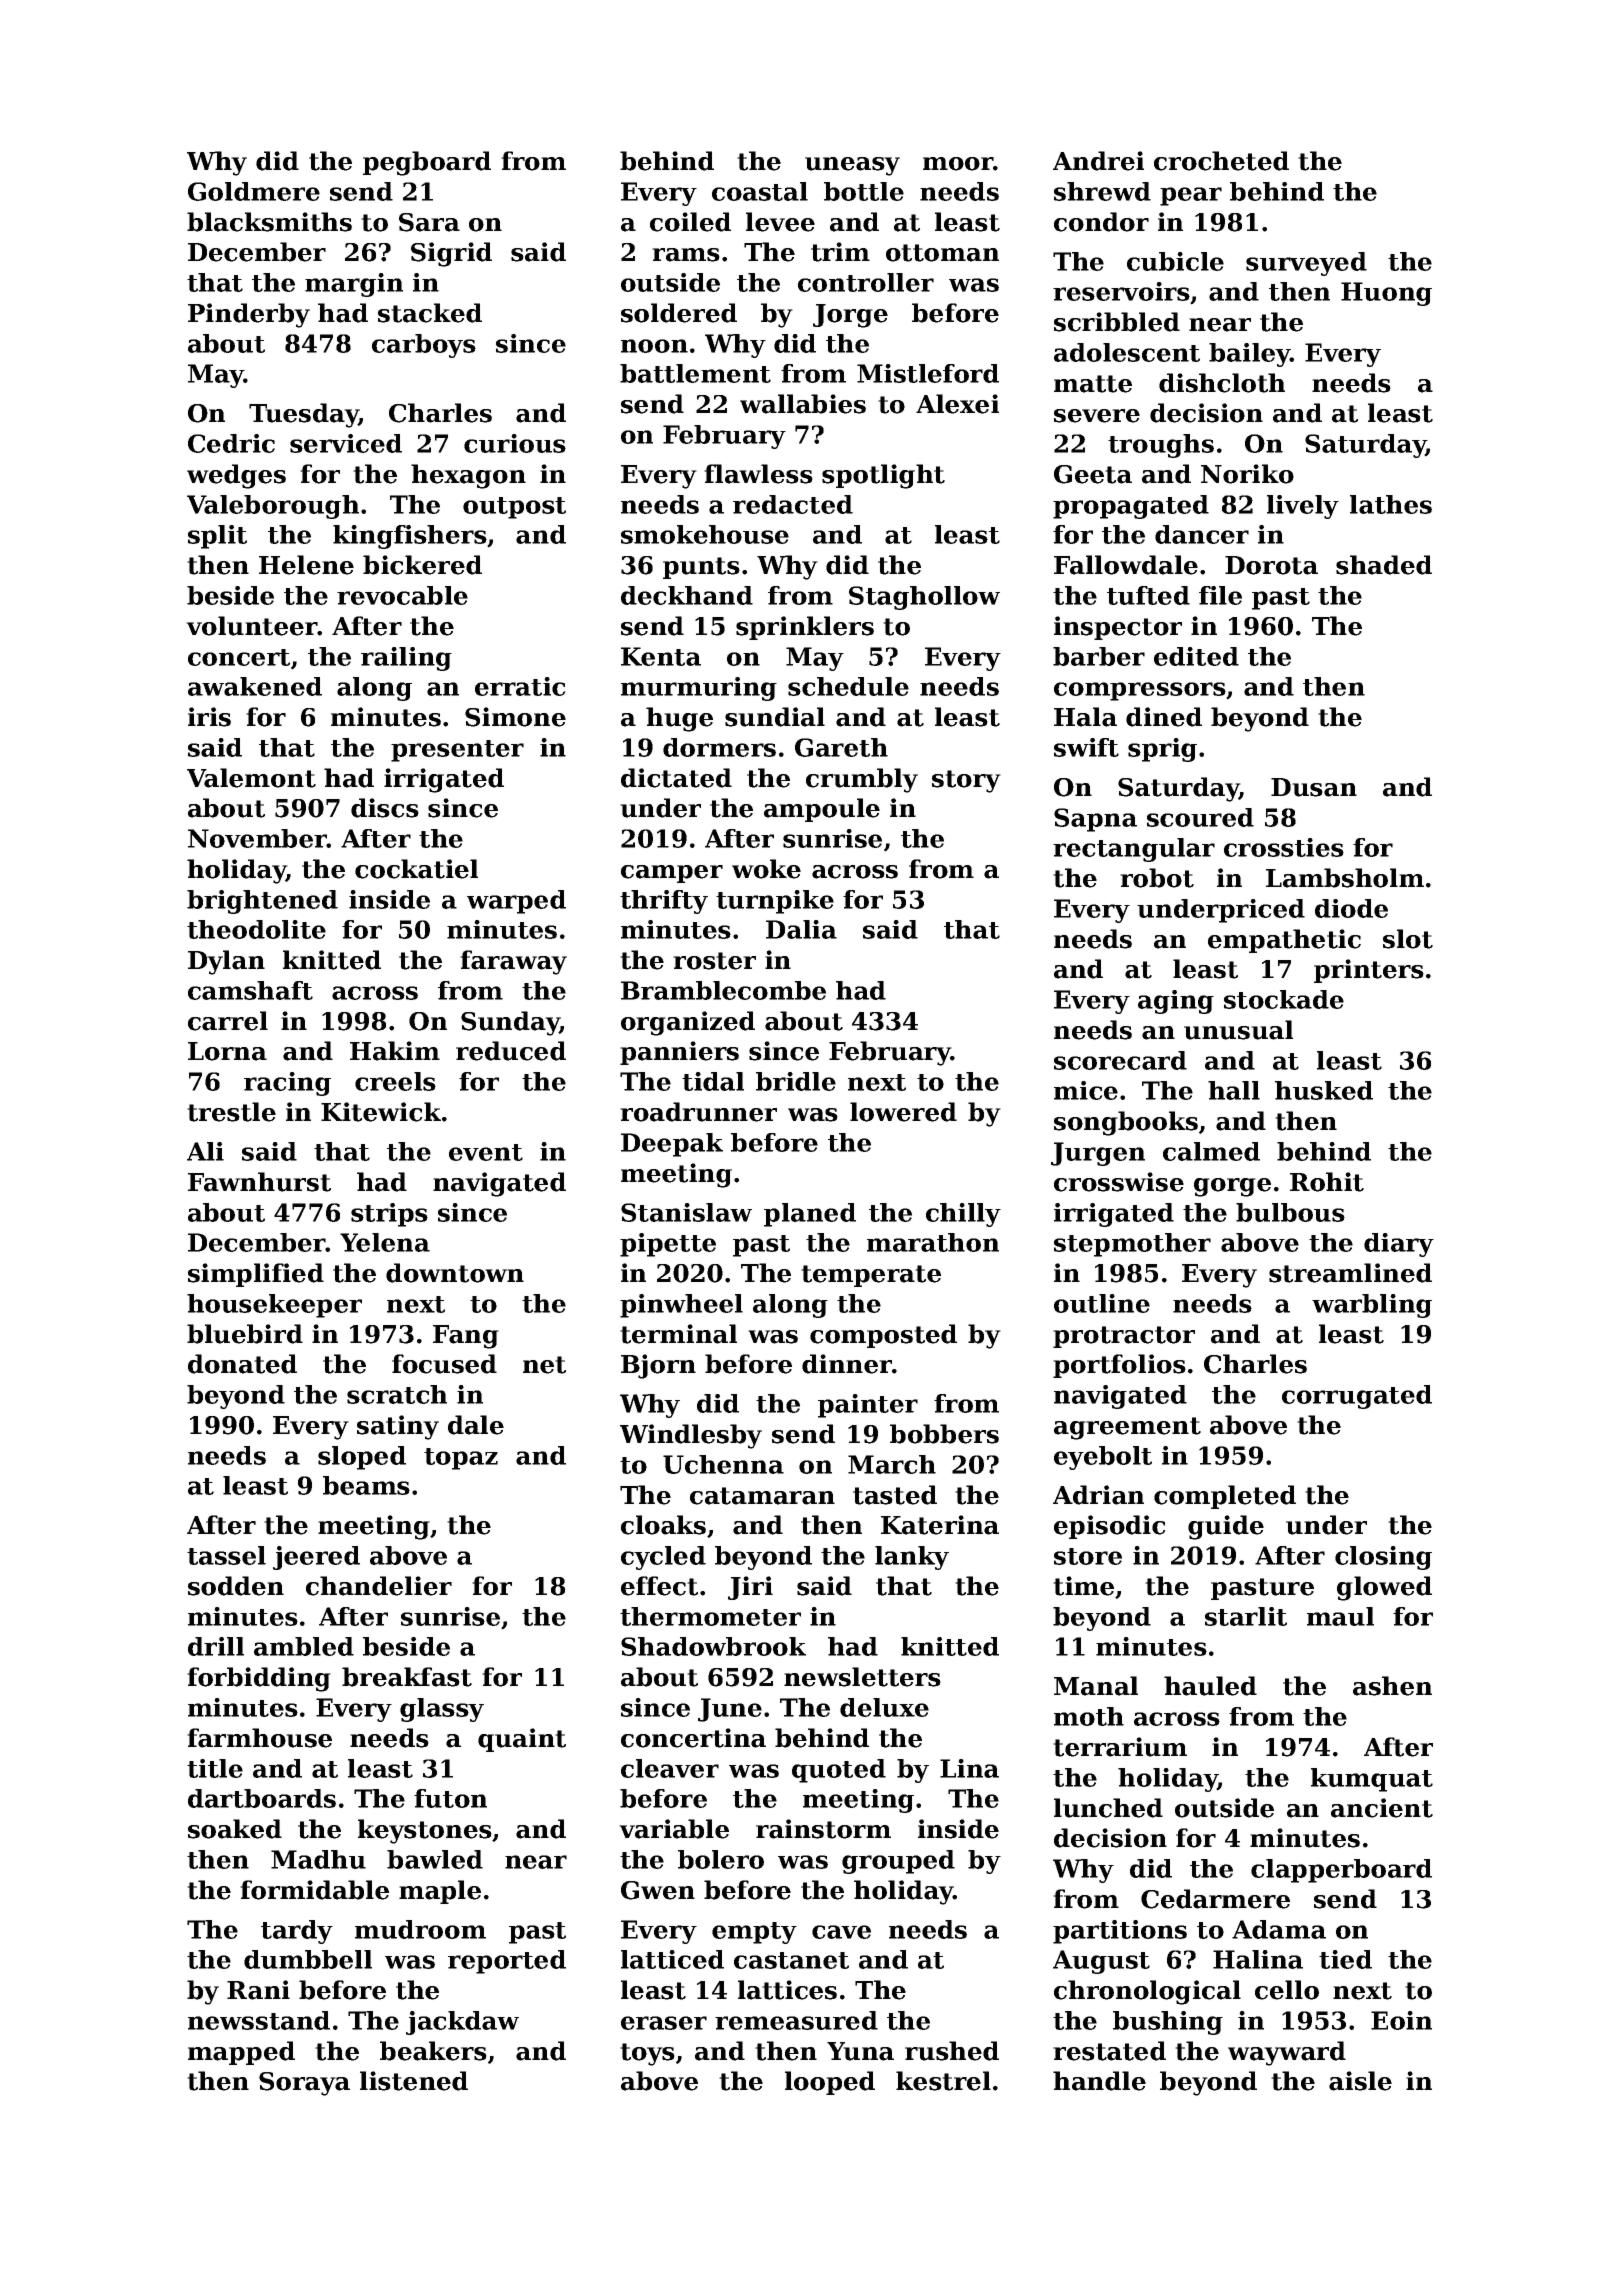 This page has height=2292, width=1620. I want to click on curious, so click(515, 443).
